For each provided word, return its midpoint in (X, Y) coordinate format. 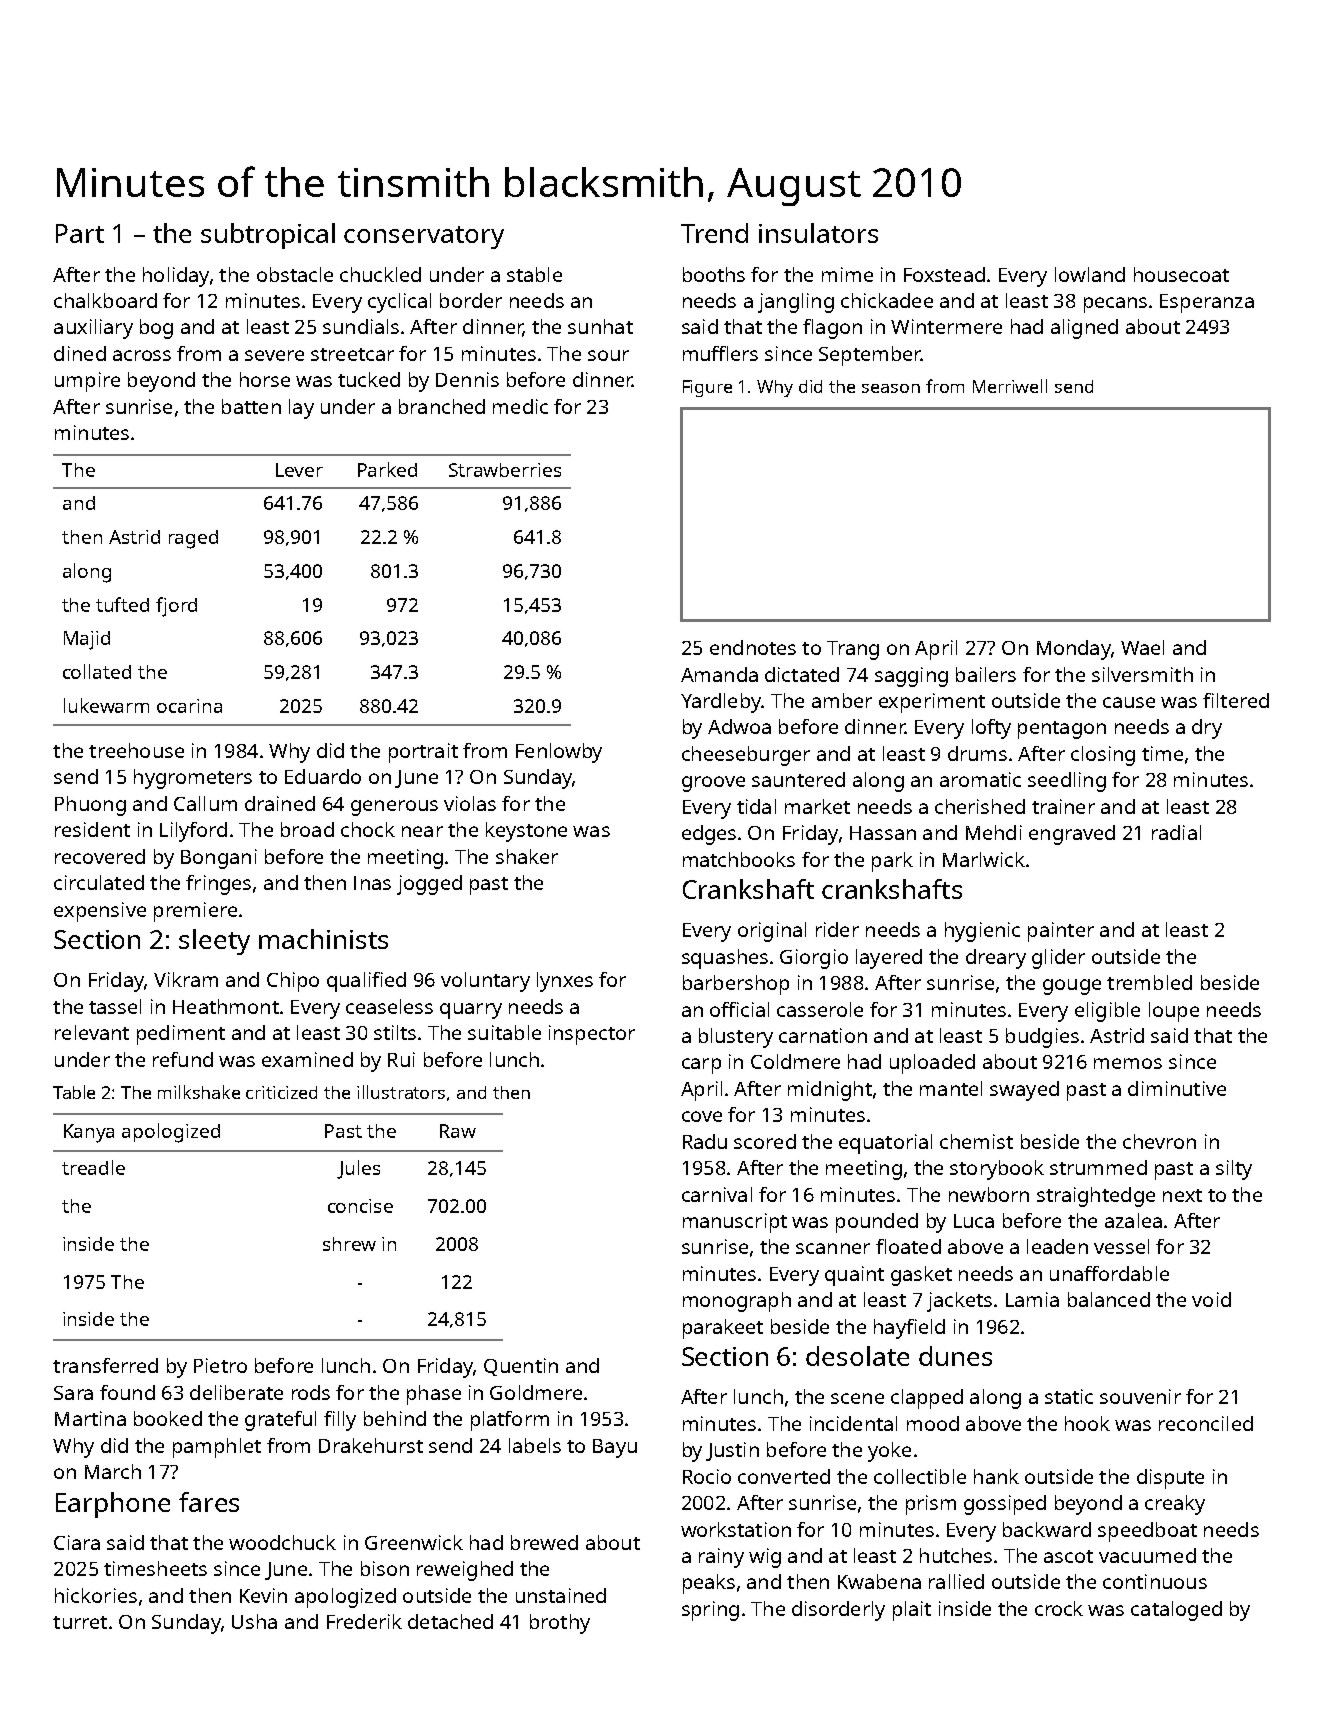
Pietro (220, 1365)
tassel (115, 1006)
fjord (176, 607)
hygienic (982, 932)
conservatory (424, 237)
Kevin (263, 1595)
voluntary (485, 982)
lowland (1090, 274)
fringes (218, 885)
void (1211, 1299)
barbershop (736, 985)
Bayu (615, 1448)
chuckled (380, 274)
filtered (1236, 700)
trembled (1149, 982)
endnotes (753, 647)
